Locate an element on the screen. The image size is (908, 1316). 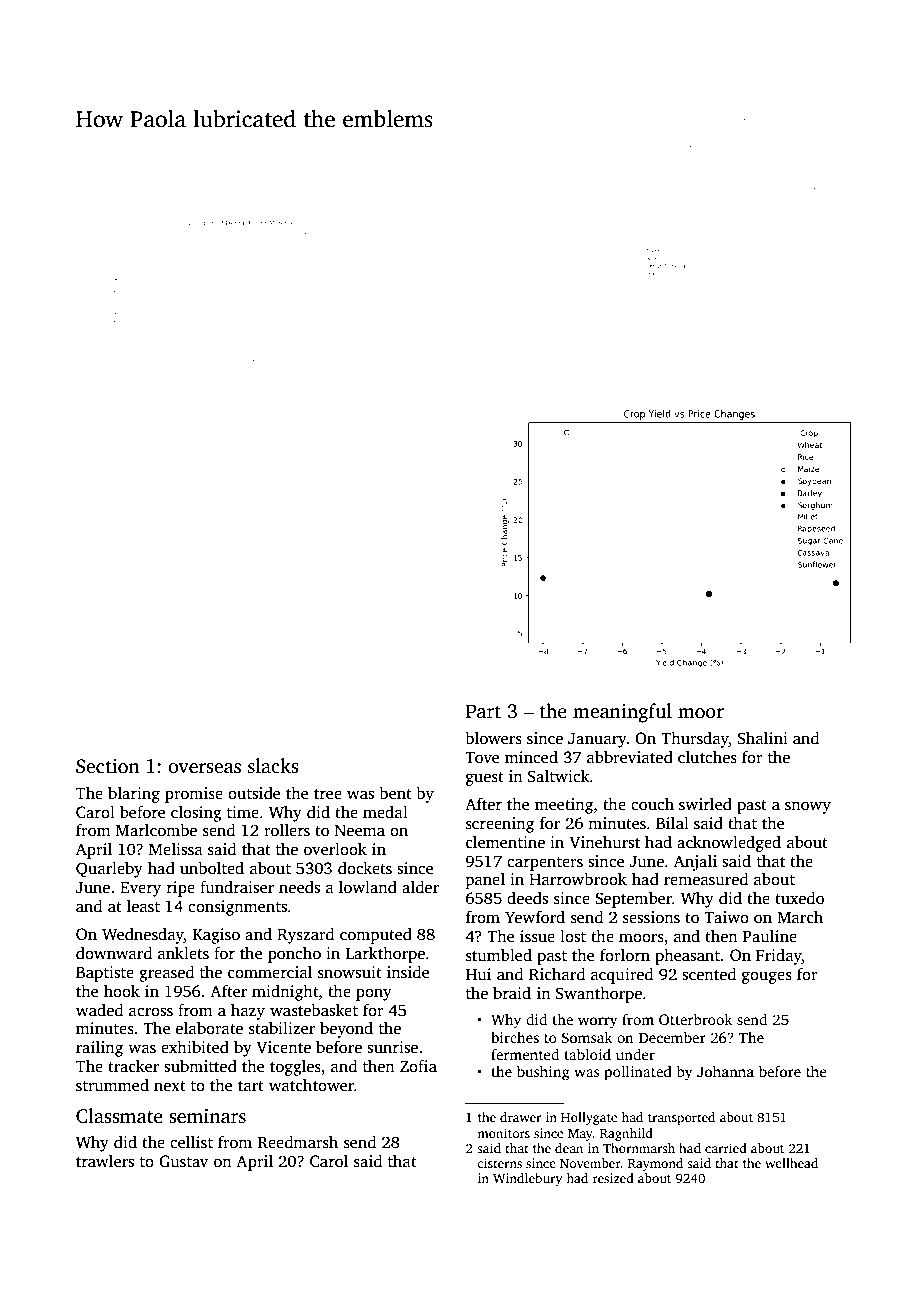
Shalini is located at coordinates (763, 738).
